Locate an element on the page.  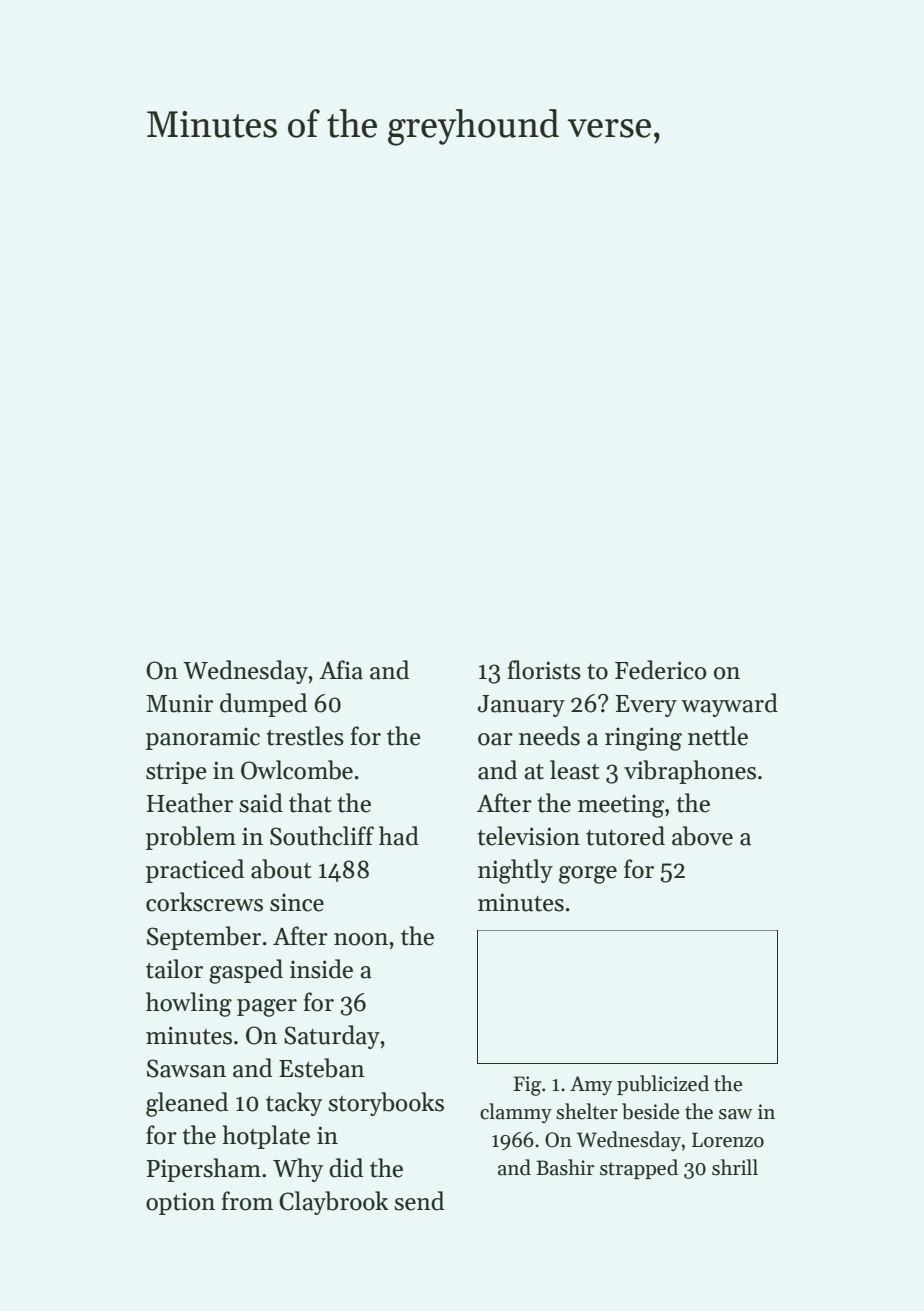
television is located at coordinates (529, 836).
